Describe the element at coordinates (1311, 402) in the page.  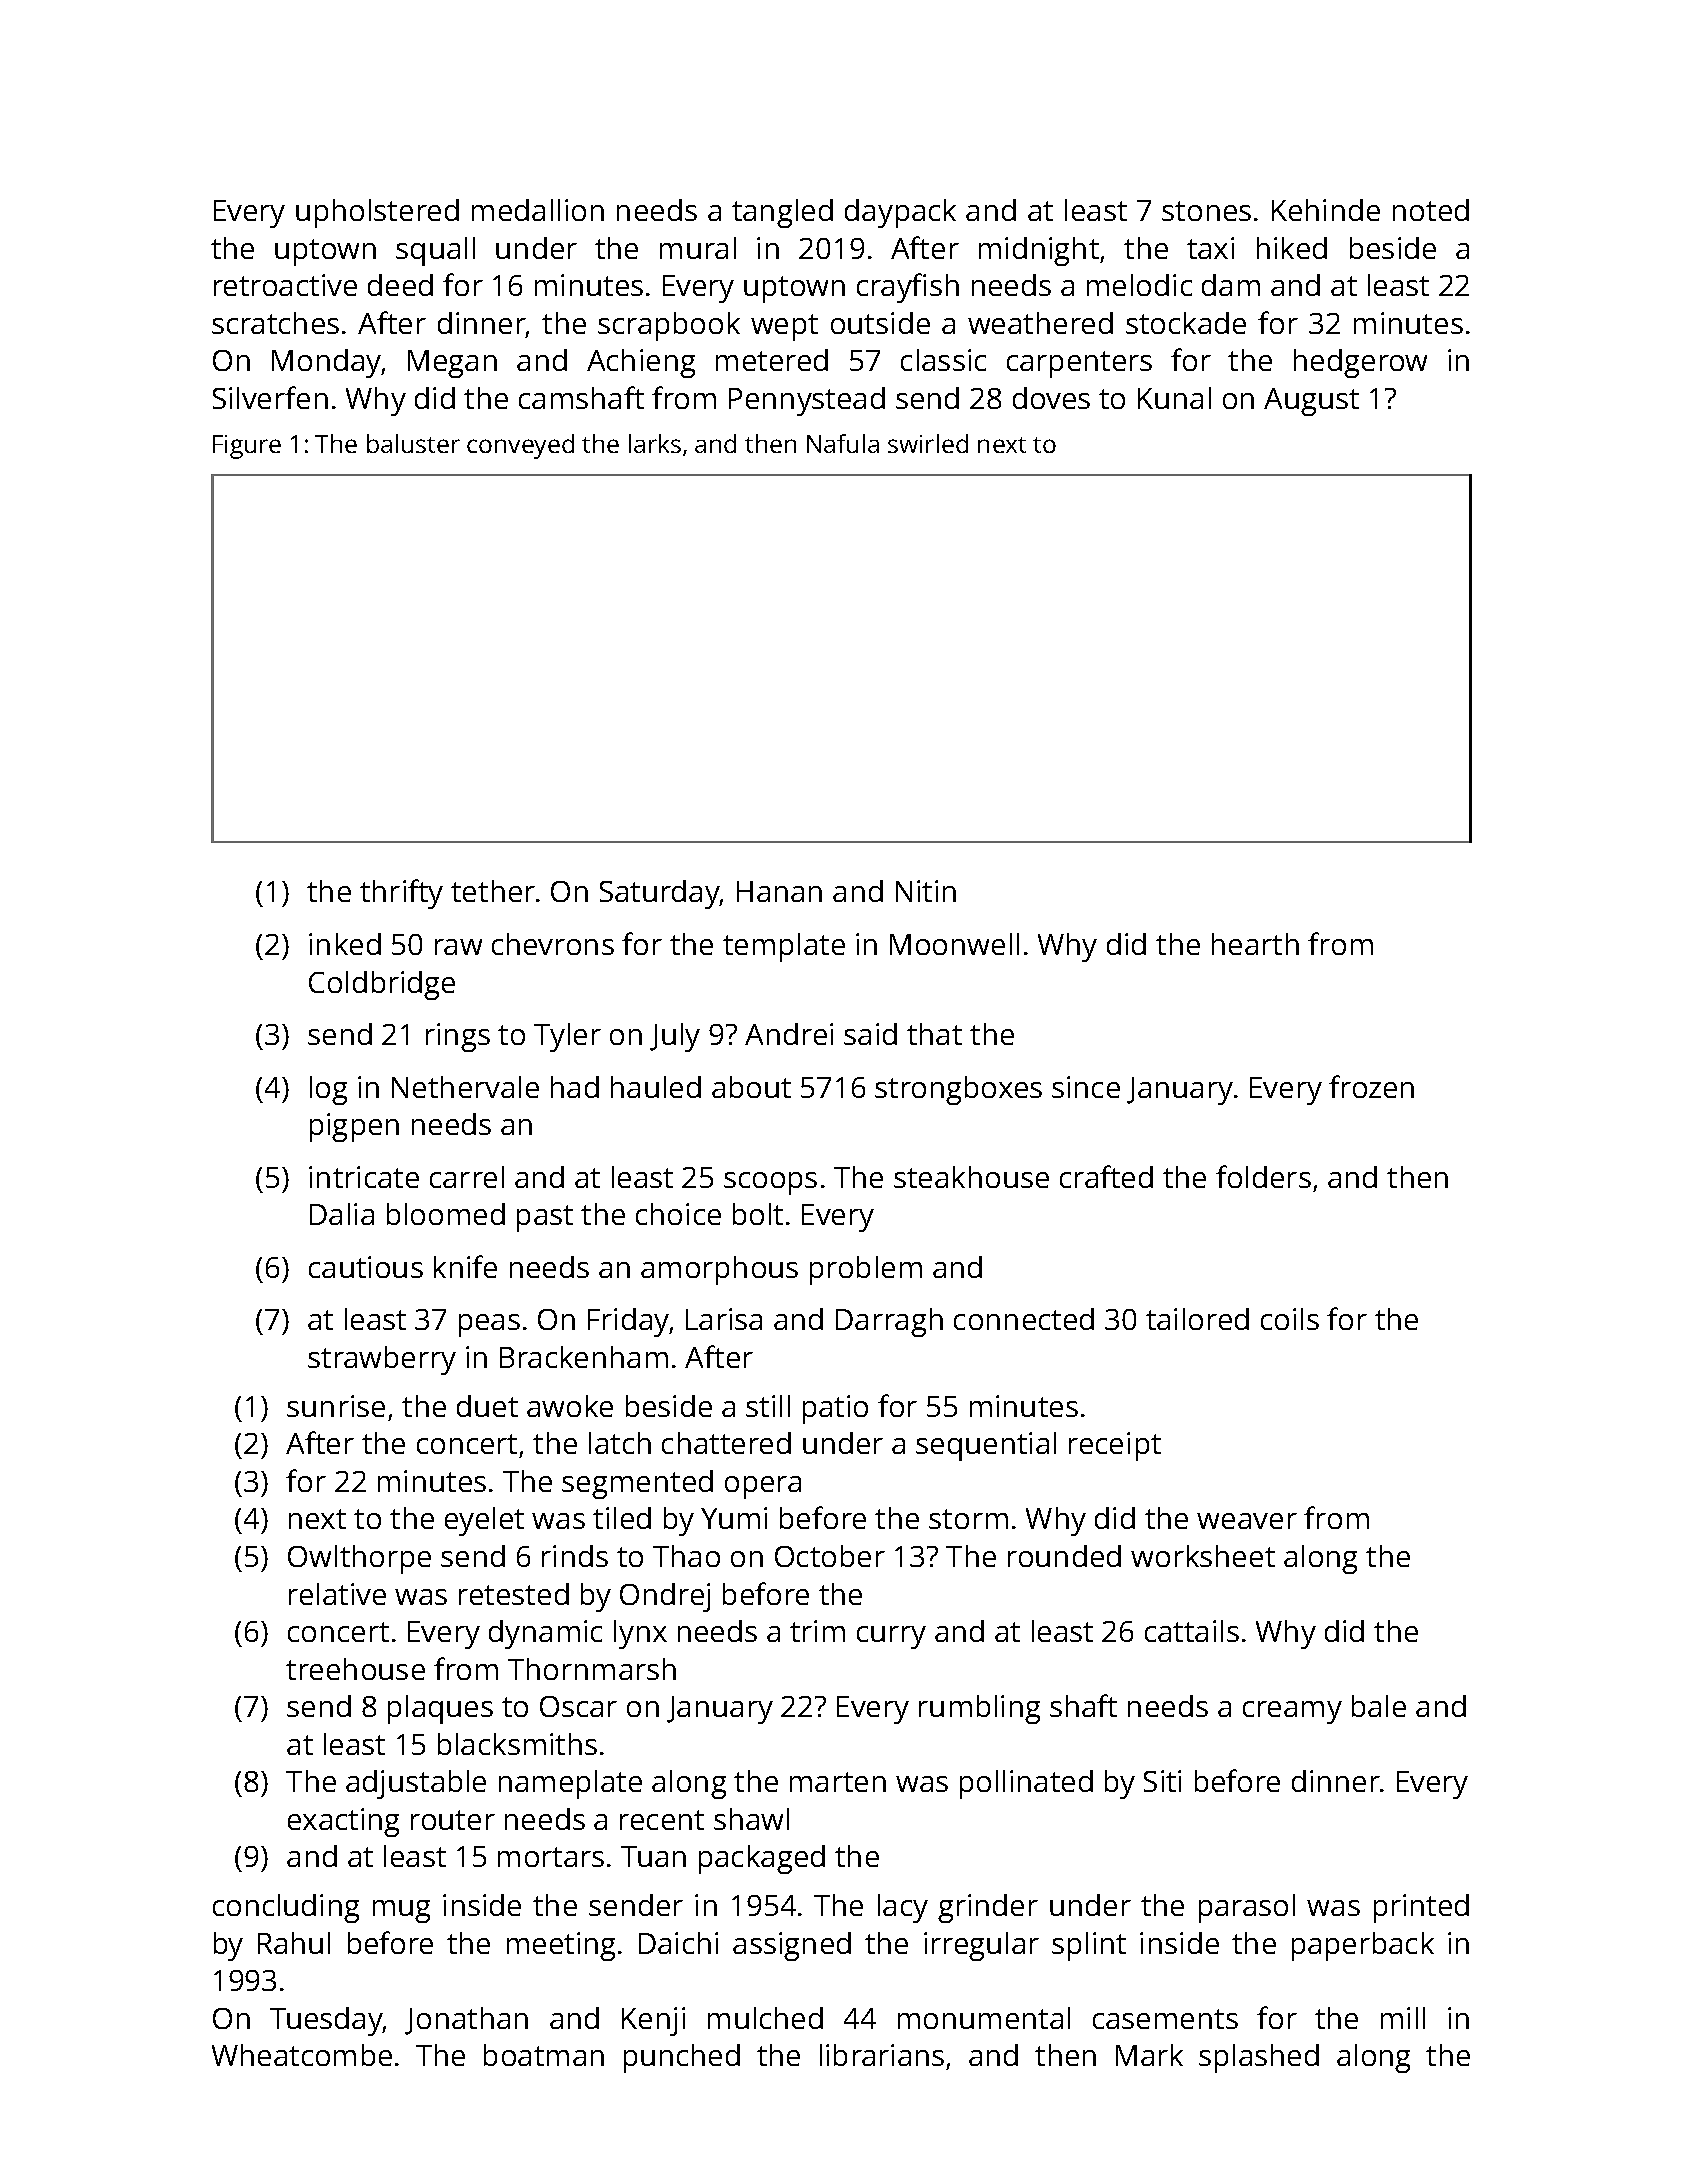
I see `August` at that location.
